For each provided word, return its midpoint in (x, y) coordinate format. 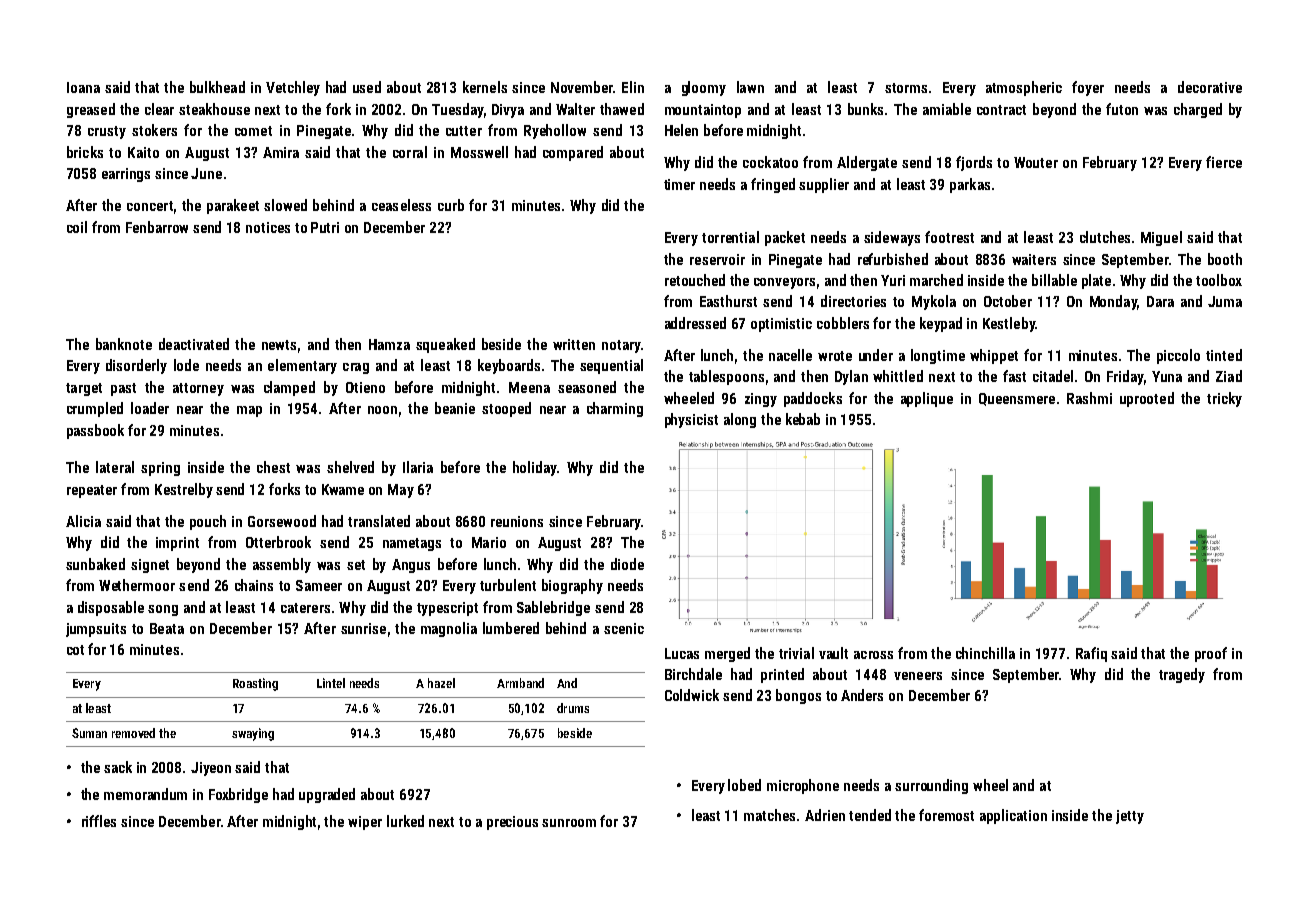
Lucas (682, 653)
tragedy (1182, 675)
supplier (824, 185)
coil (77, 227)
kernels (485, 87)
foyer (1088, 88)
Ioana (83, 87)
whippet (994, 356)
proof (1211, 654)
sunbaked (95, 564)
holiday (535, 468)
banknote (124, 344)
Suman (89, 733)
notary (621, 346)
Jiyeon (211, 769)
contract (1001, 110)
